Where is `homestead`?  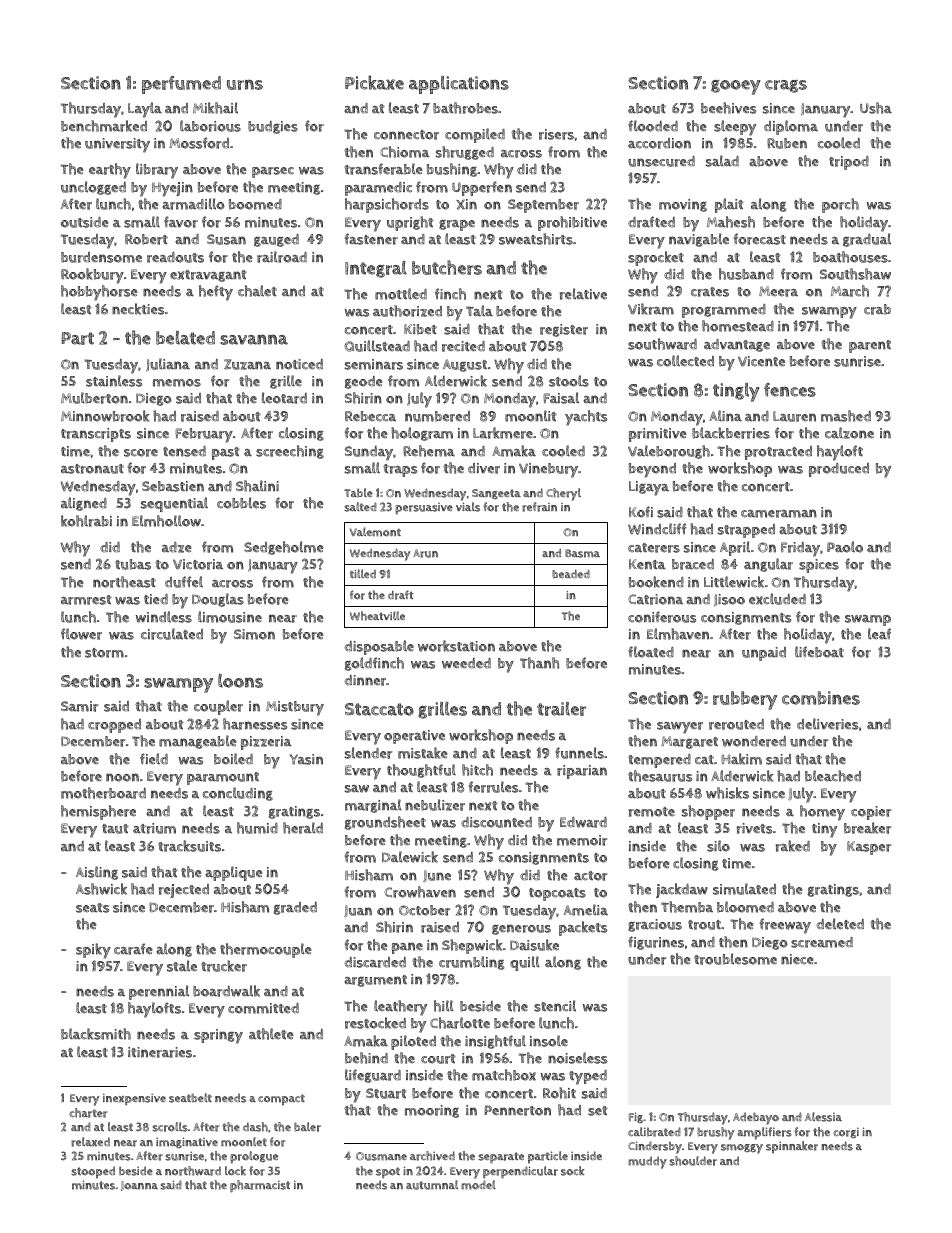
homestead is located at coordinates (738, 326).
